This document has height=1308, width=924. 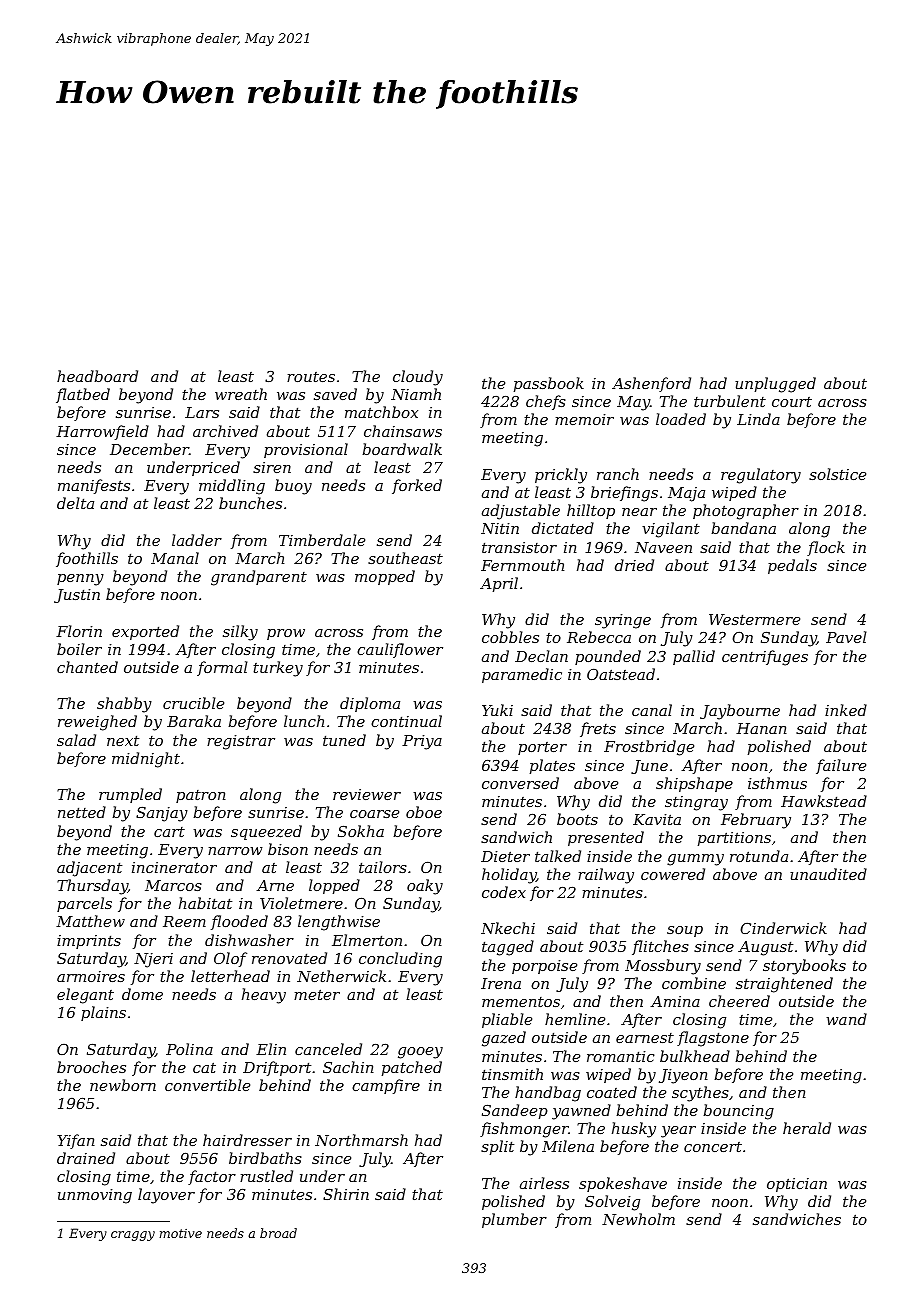 I want to click on cowered, so click(x=673, y=874).
